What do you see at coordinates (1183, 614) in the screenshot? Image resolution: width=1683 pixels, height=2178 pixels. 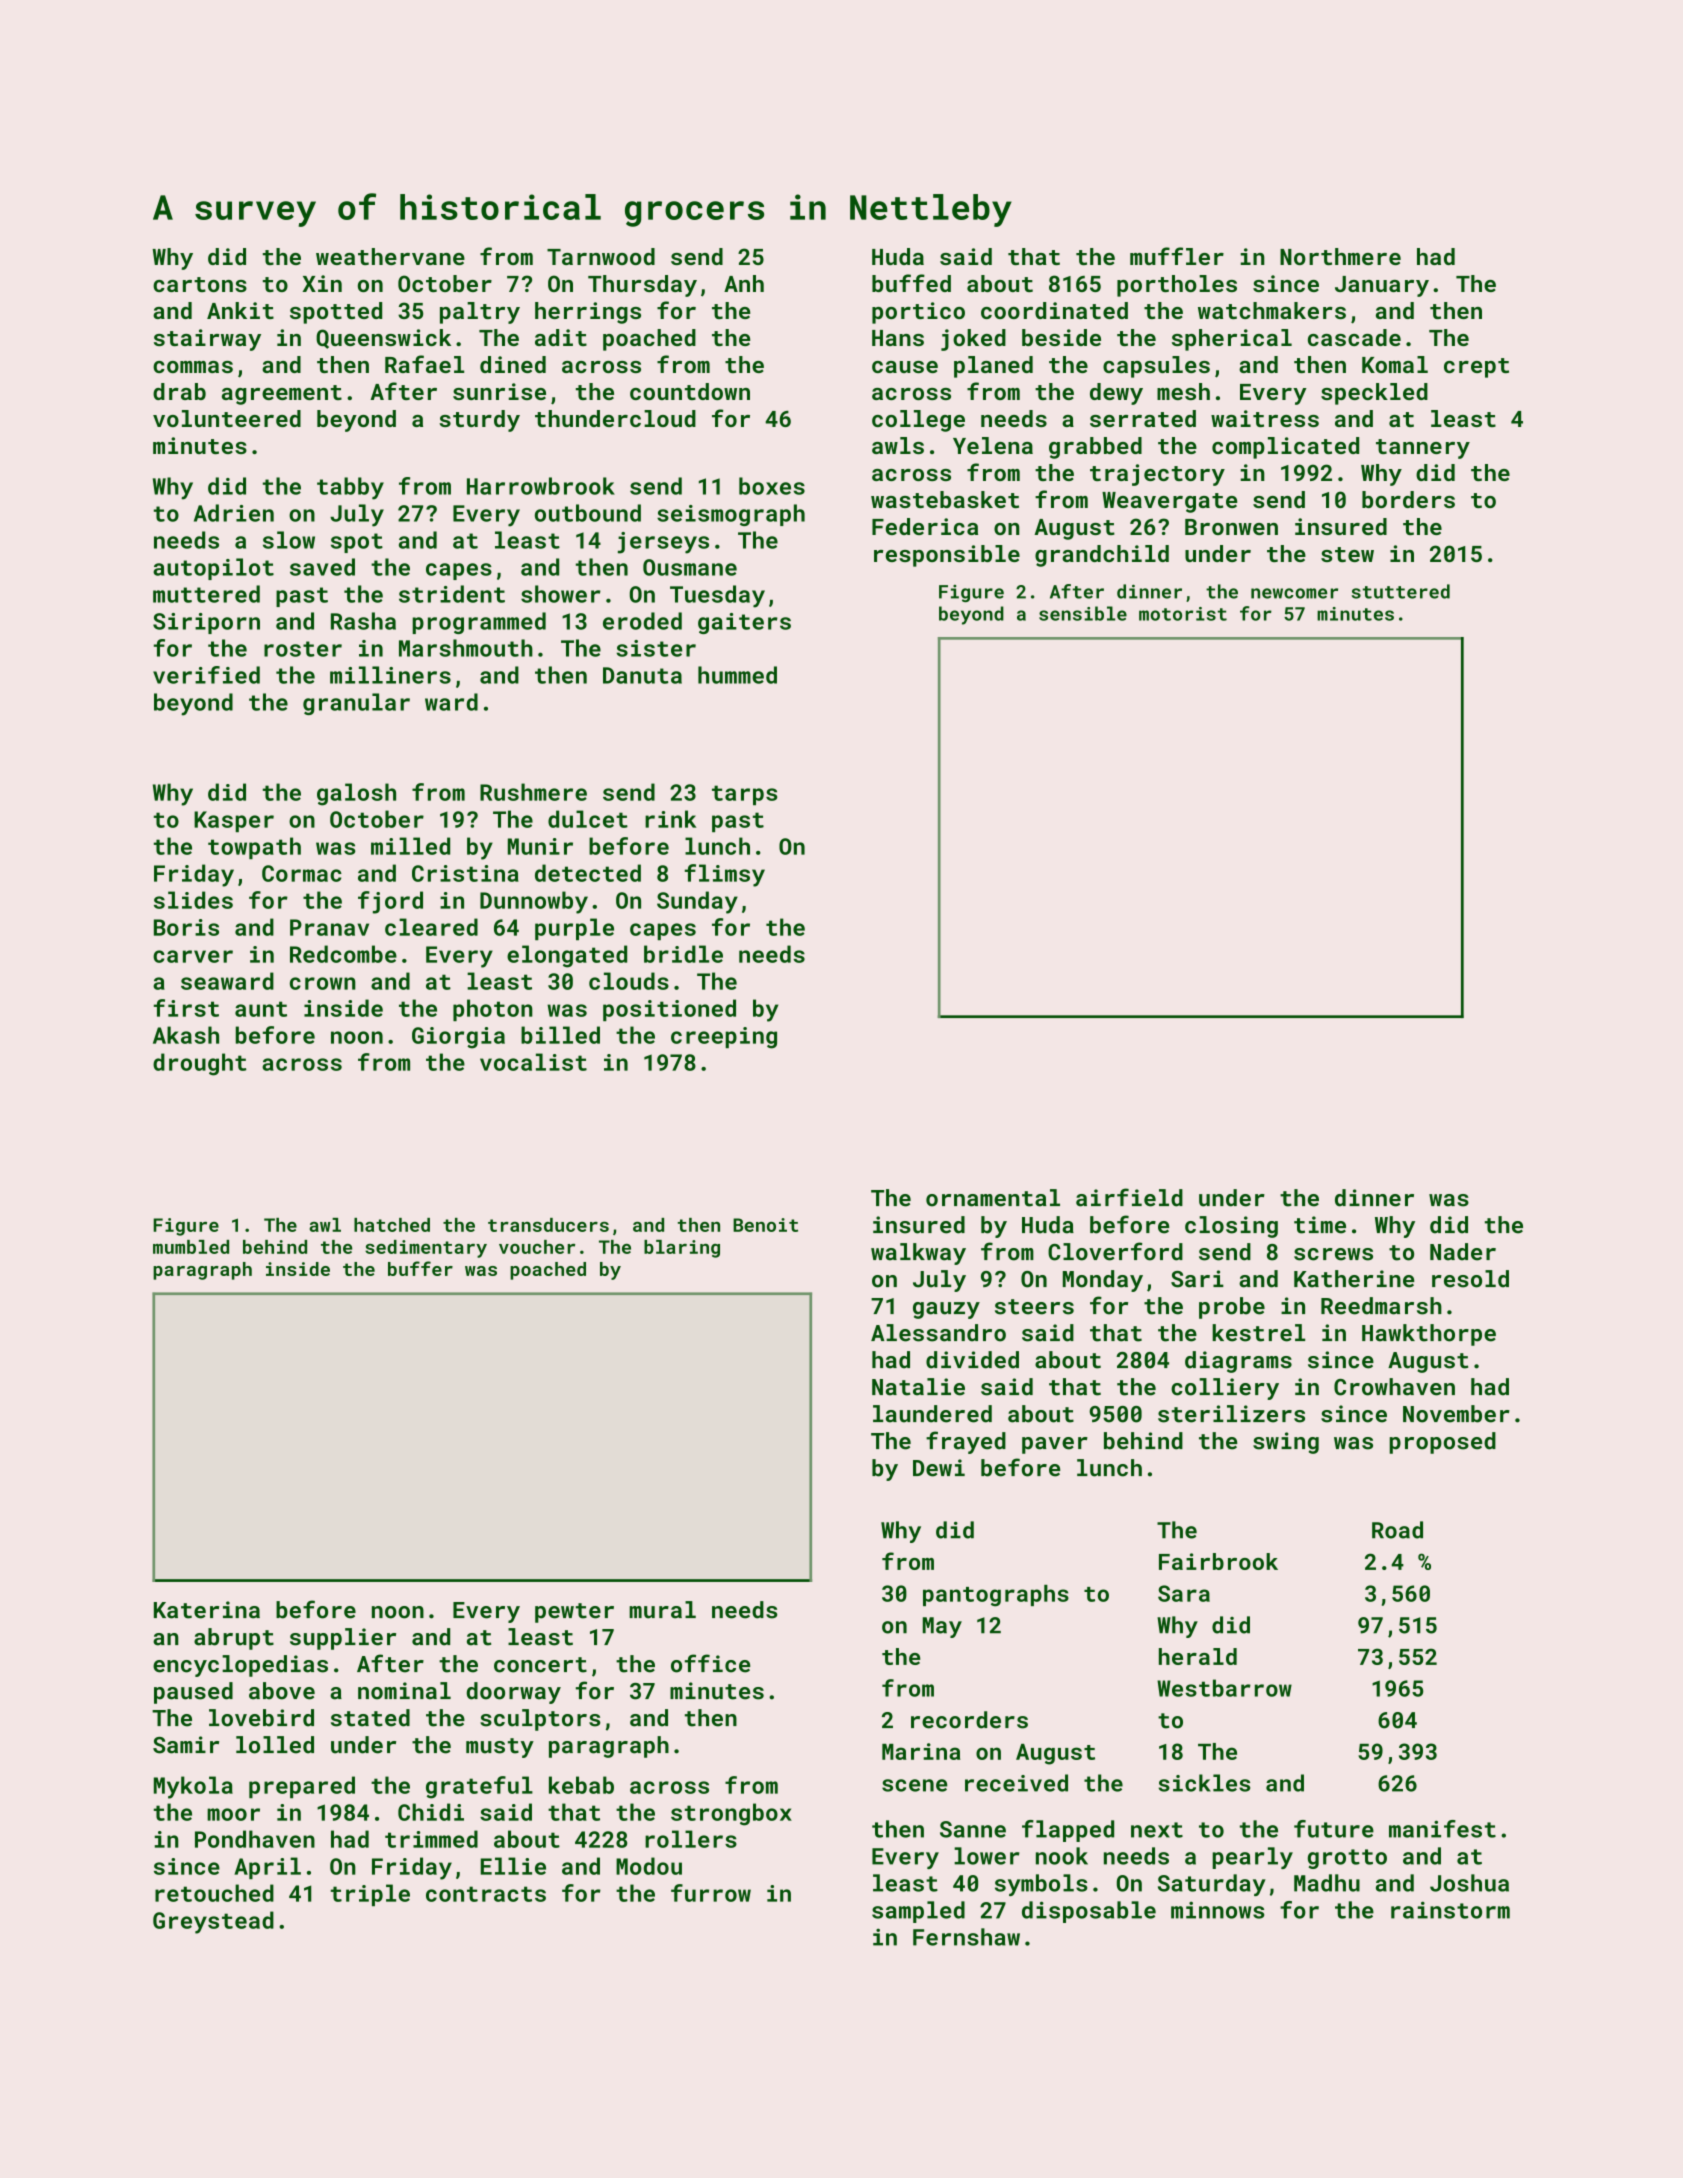 I see `motorist` at bounding box center [1183, 614].
